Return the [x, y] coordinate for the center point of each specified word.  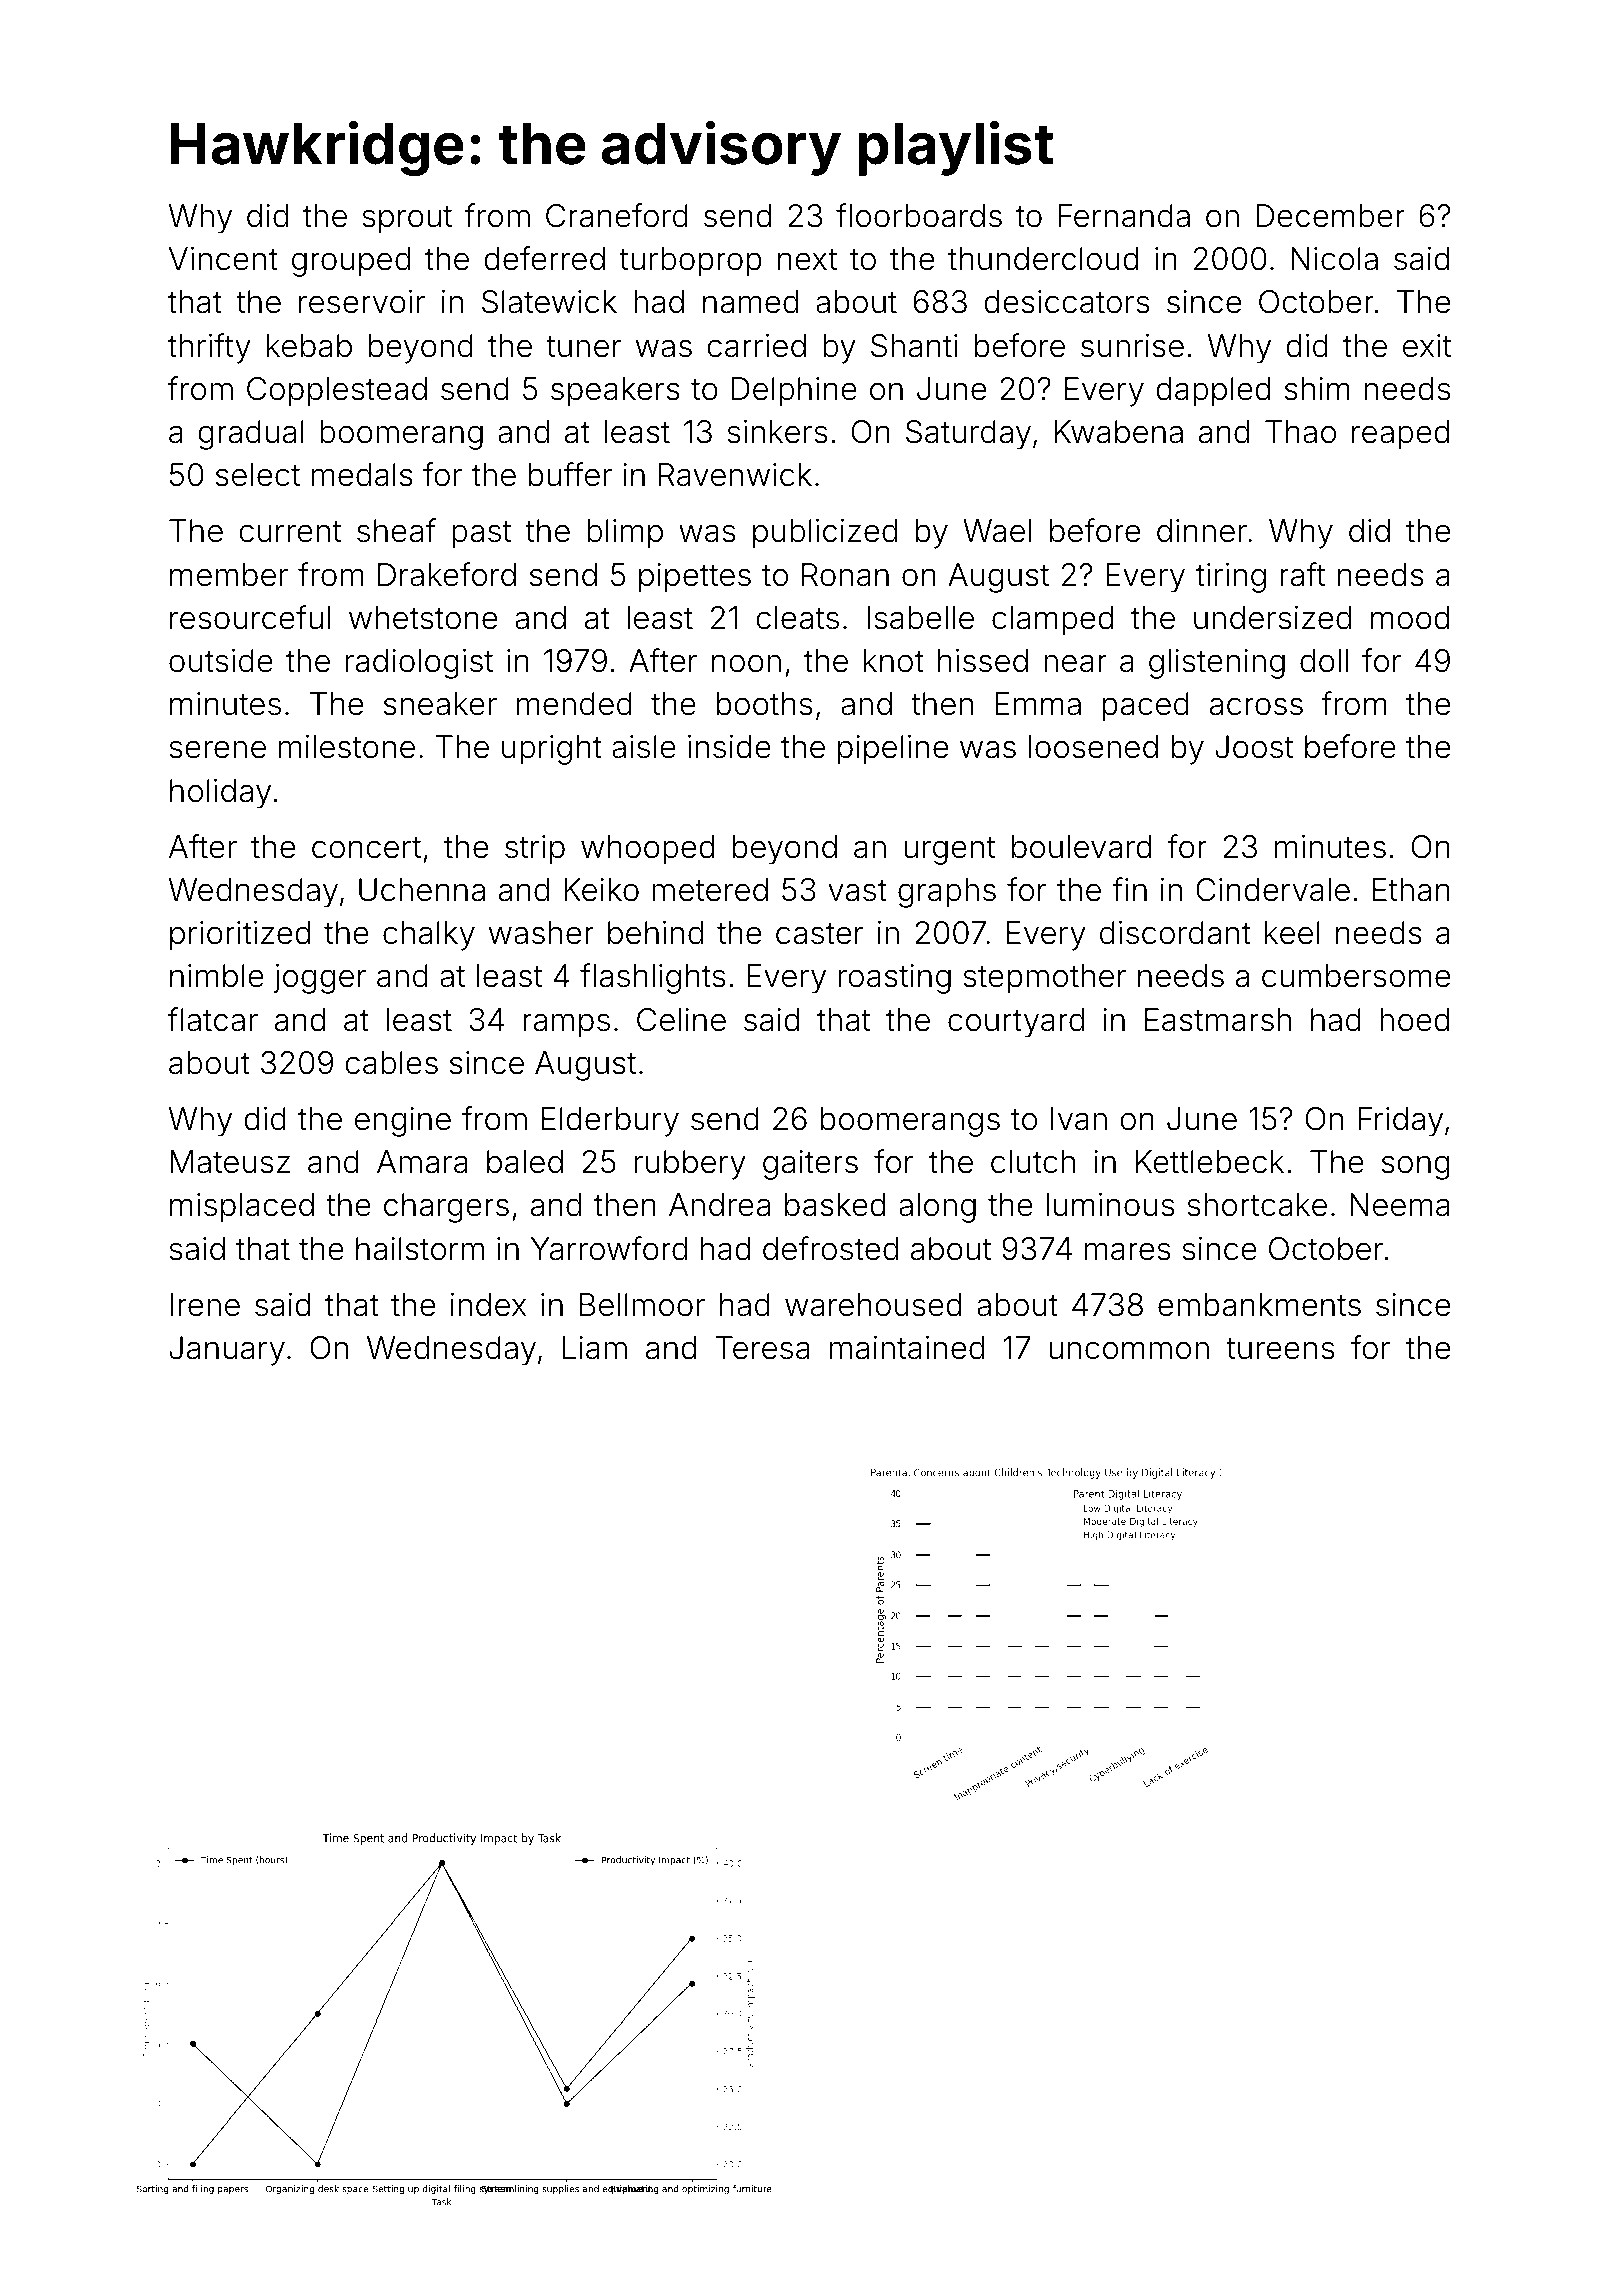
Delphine [794, 392]
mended [574, 704]
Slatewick [549, 302]
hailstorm [420, 1249]
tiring [1231, 578]
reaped [1400, 435]
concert [366, 848]
